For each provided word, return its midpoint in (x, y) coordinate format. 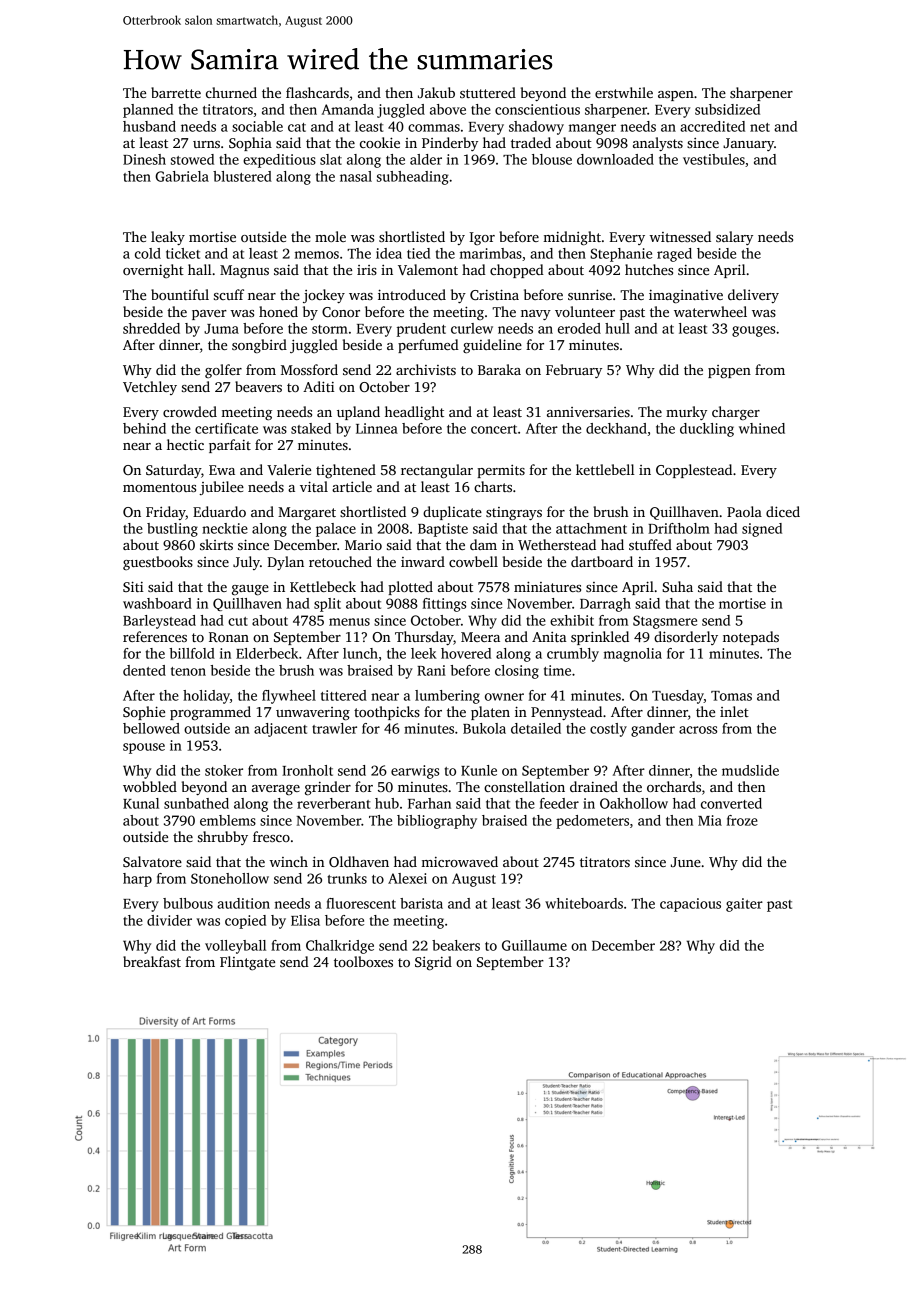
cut (238, 621)
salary (734, 238)
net (760, 127)
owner (504, 697)
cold (148, 253)
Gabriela (182, 176)
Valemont (428, 269)
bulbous (188, 903)
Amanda (348, 109)
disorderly (686, 638)
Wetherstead (557, 544)
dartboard (602, 561)
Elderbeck (267, 653)
